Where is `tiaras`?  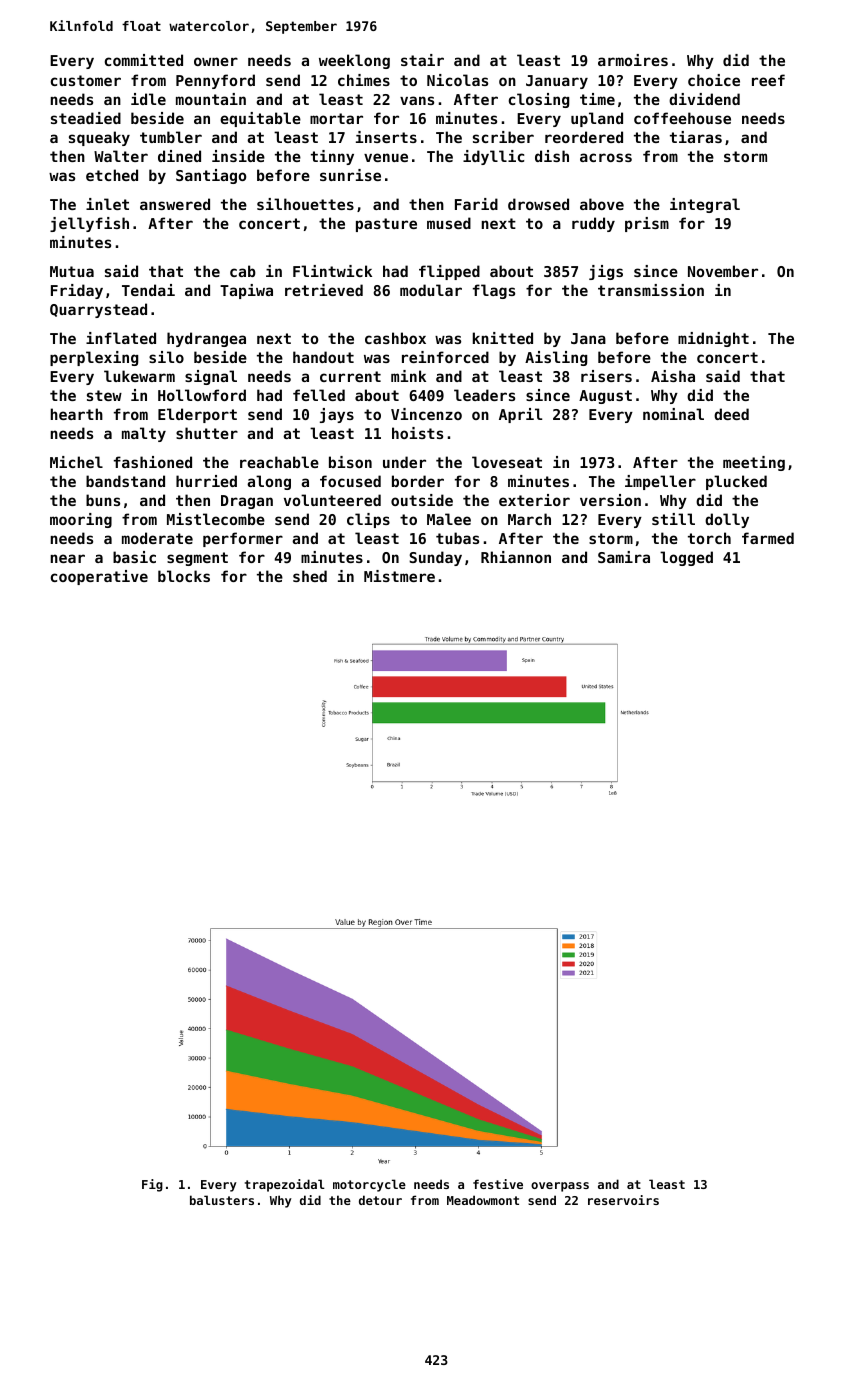 tiaras is located at coordinates (696, 137).
